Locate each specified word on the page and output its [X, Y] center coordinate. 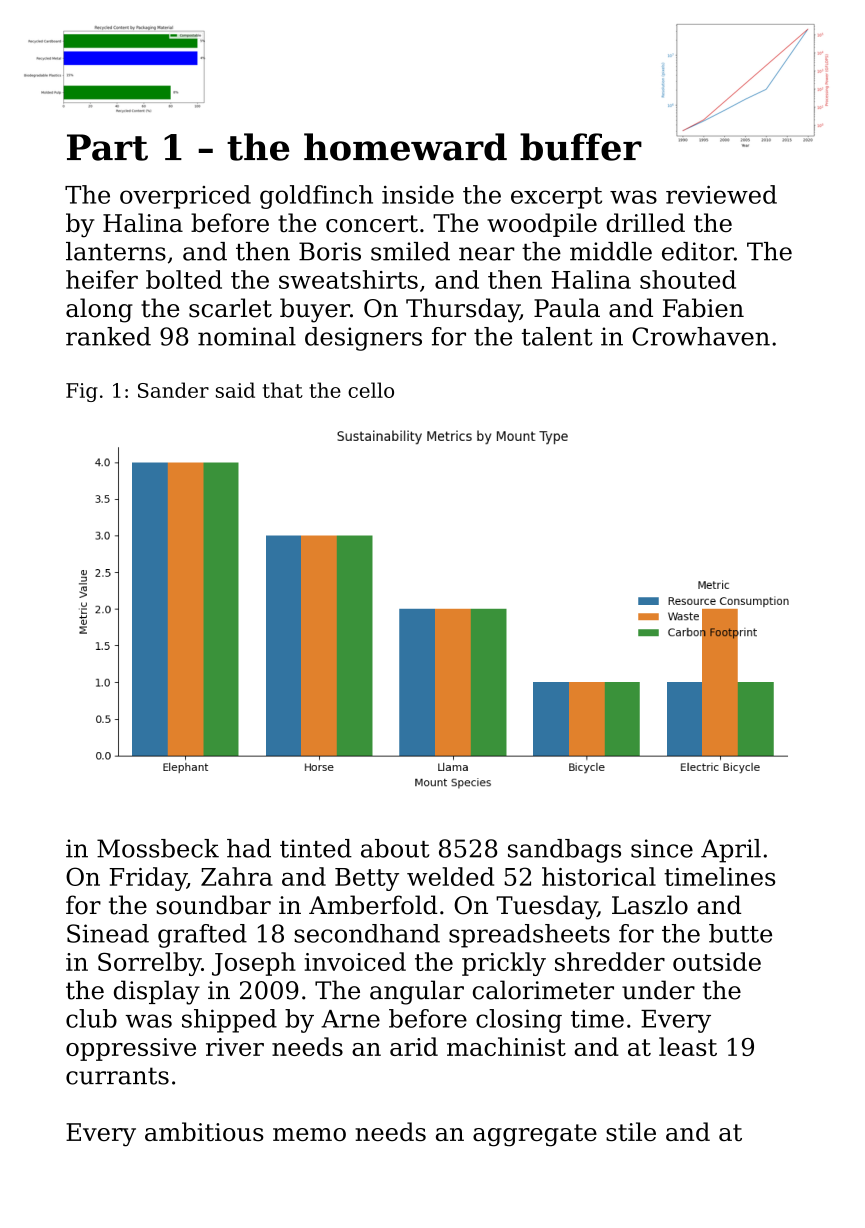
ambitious [204, 1131]
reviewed [721, 194]
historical [599, 876]
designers [363, 339]
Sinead [108, 933]
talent [557, 336]
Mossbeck [158, 848]
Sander [173, 390]
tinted [316, 848]
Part [107, 147]
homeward [405, 147]
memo [309, 1134]
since [662, 848]
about [395, 848]
